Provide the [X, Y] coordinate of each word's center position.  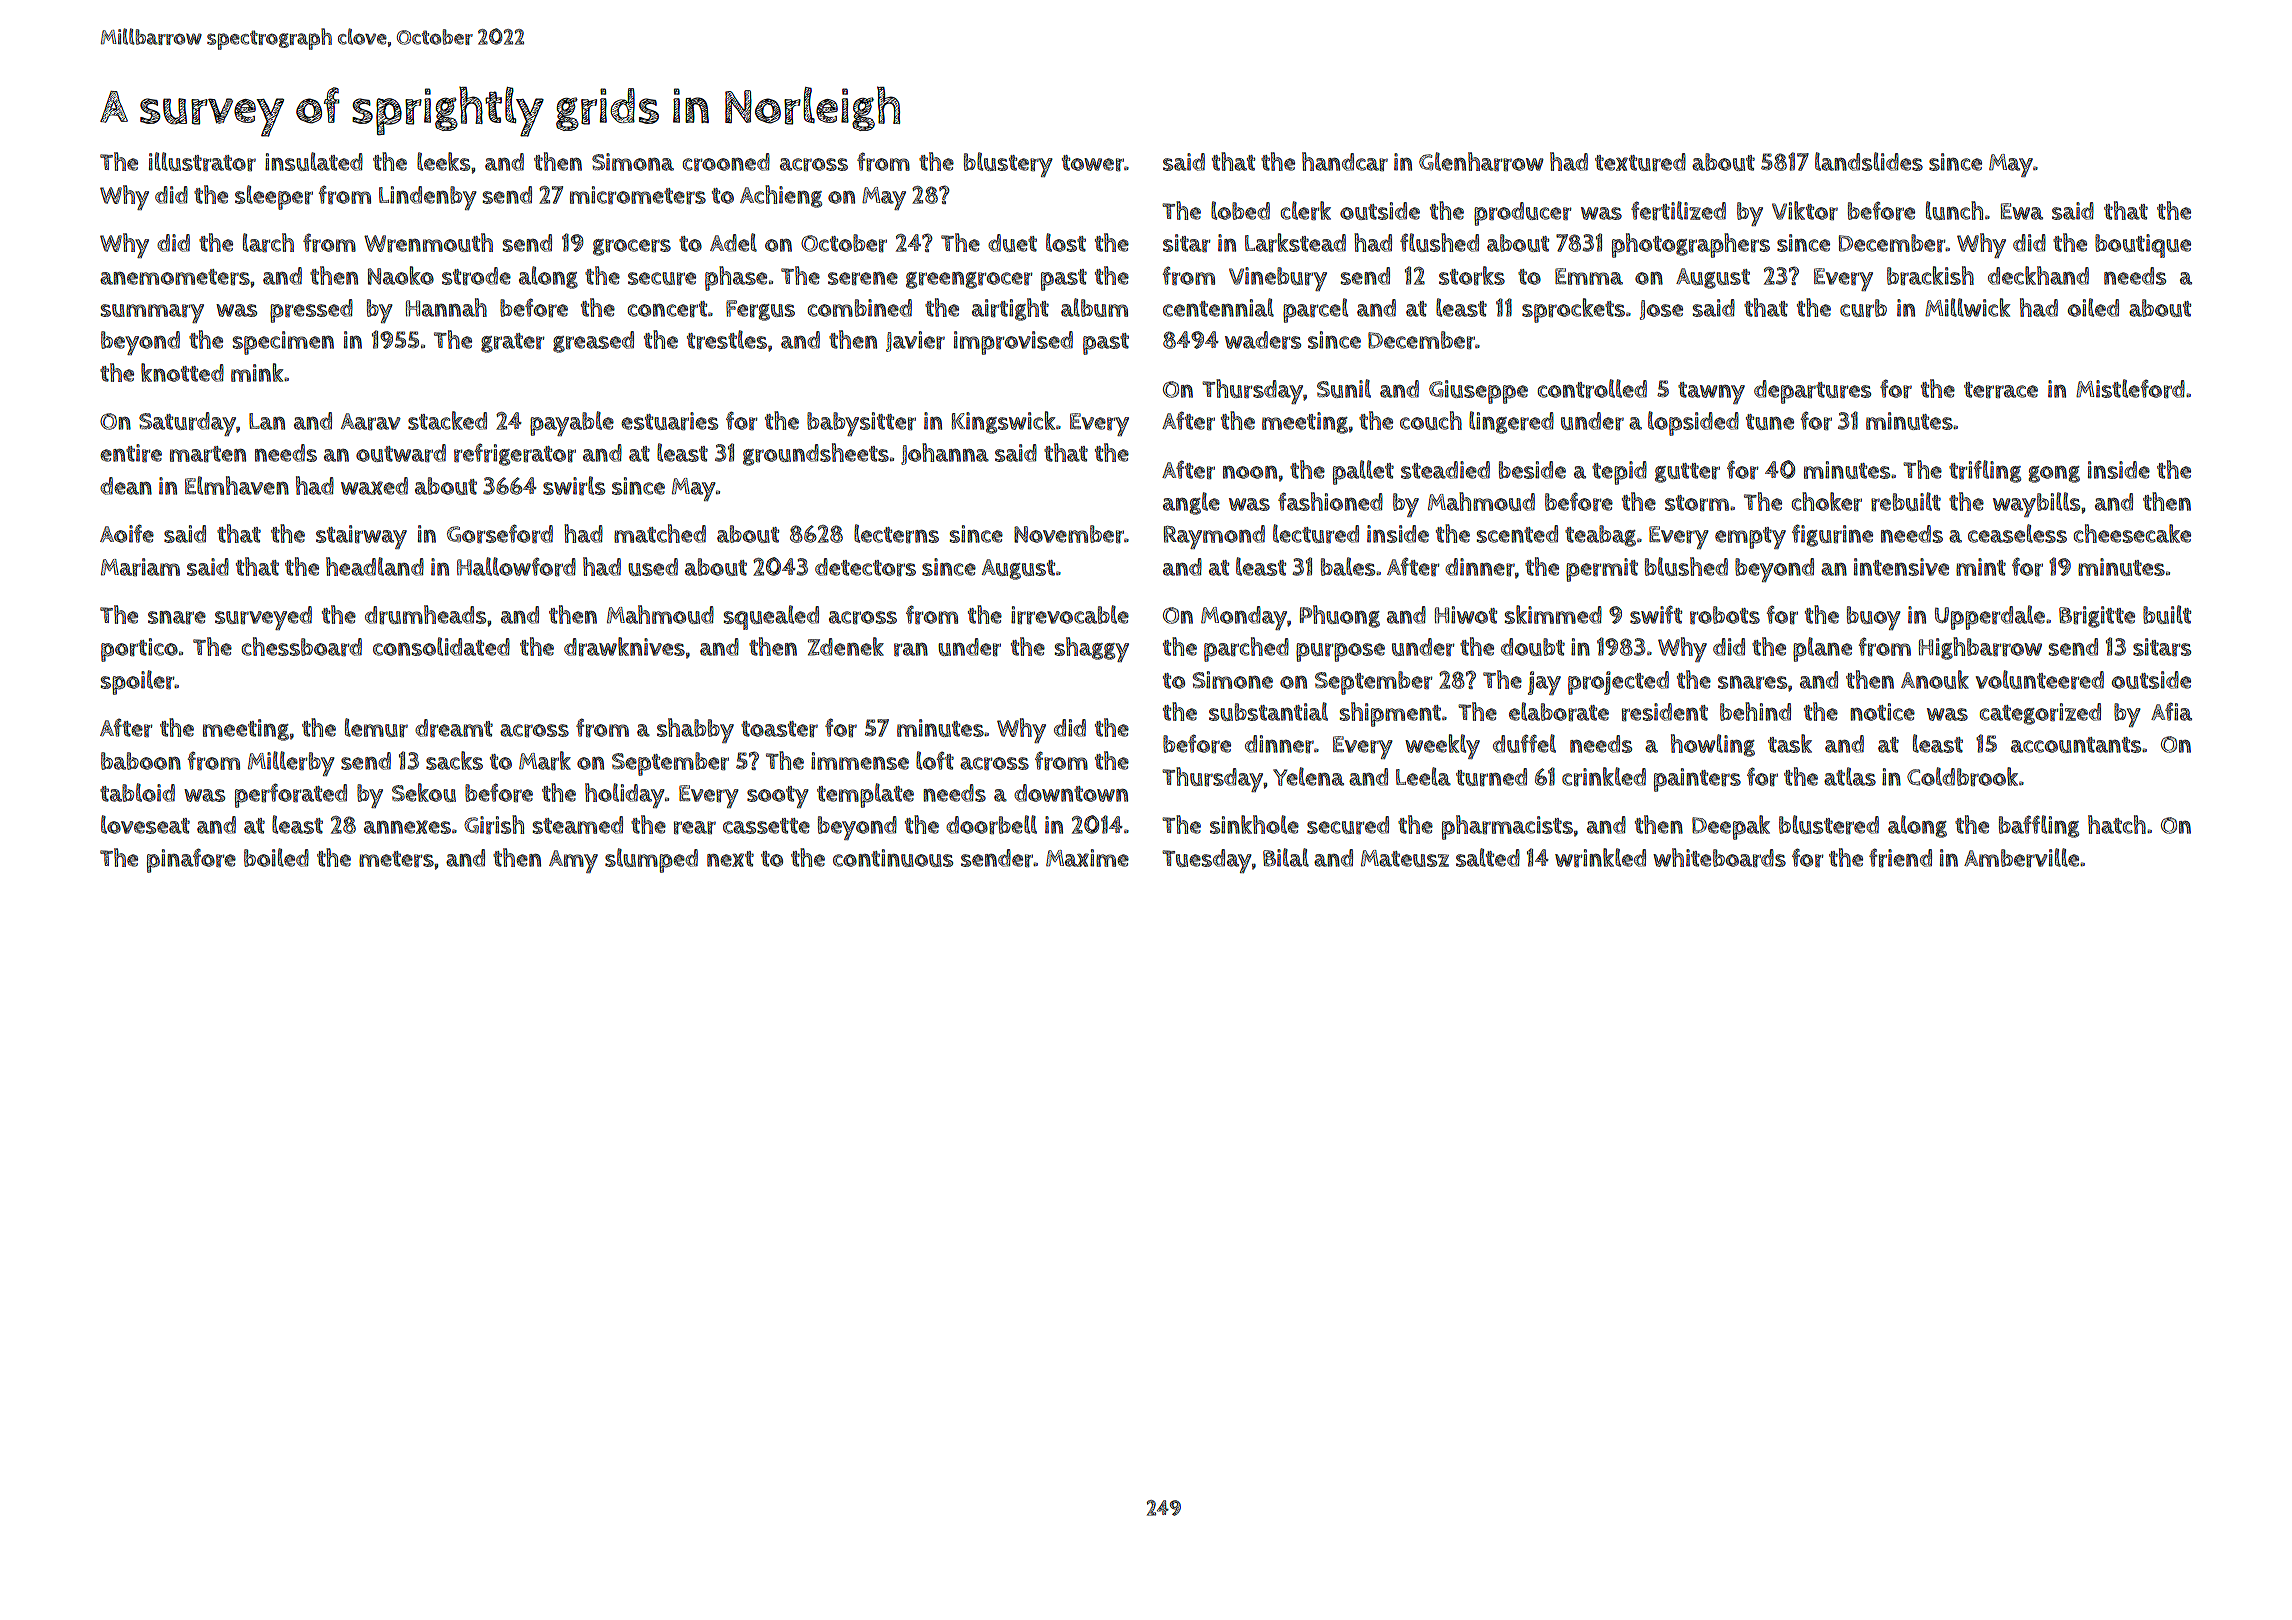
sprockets [1573, 310]
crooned [726, 162]
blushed [1686, 566]
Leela [1423, 776]
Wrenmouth [428, 242]
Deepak [1731, 827]
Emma [1589, 276]
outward [401, 453]
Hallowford [516, 566]
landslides [1869, 161]
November [1069, 534]
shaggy [1092, 649]
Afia [2171, 711]
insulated [314, 161]
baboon [141, 761]
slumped [651, 860]
